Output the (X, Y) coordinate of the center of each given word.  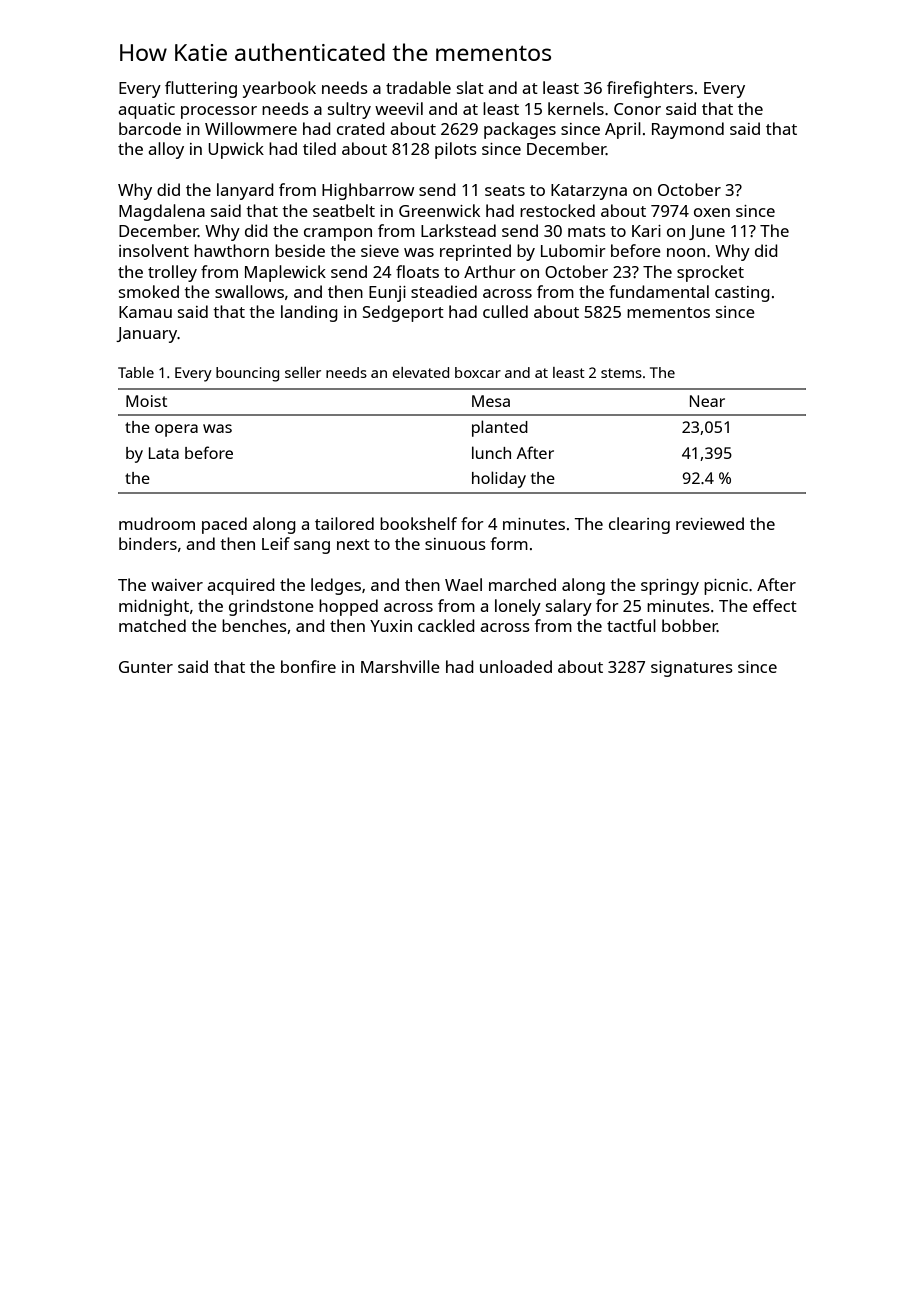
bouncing (247, 374)
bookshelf (418, 523)
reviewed (710, 523)
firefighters (650, 89)
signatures (692, 669)
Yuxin (391, 626)
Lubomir (573, 250)
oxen (712, 212)
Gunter (146, 667)
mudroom (157, 523)
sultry (349, 110)
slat (470, 87)
